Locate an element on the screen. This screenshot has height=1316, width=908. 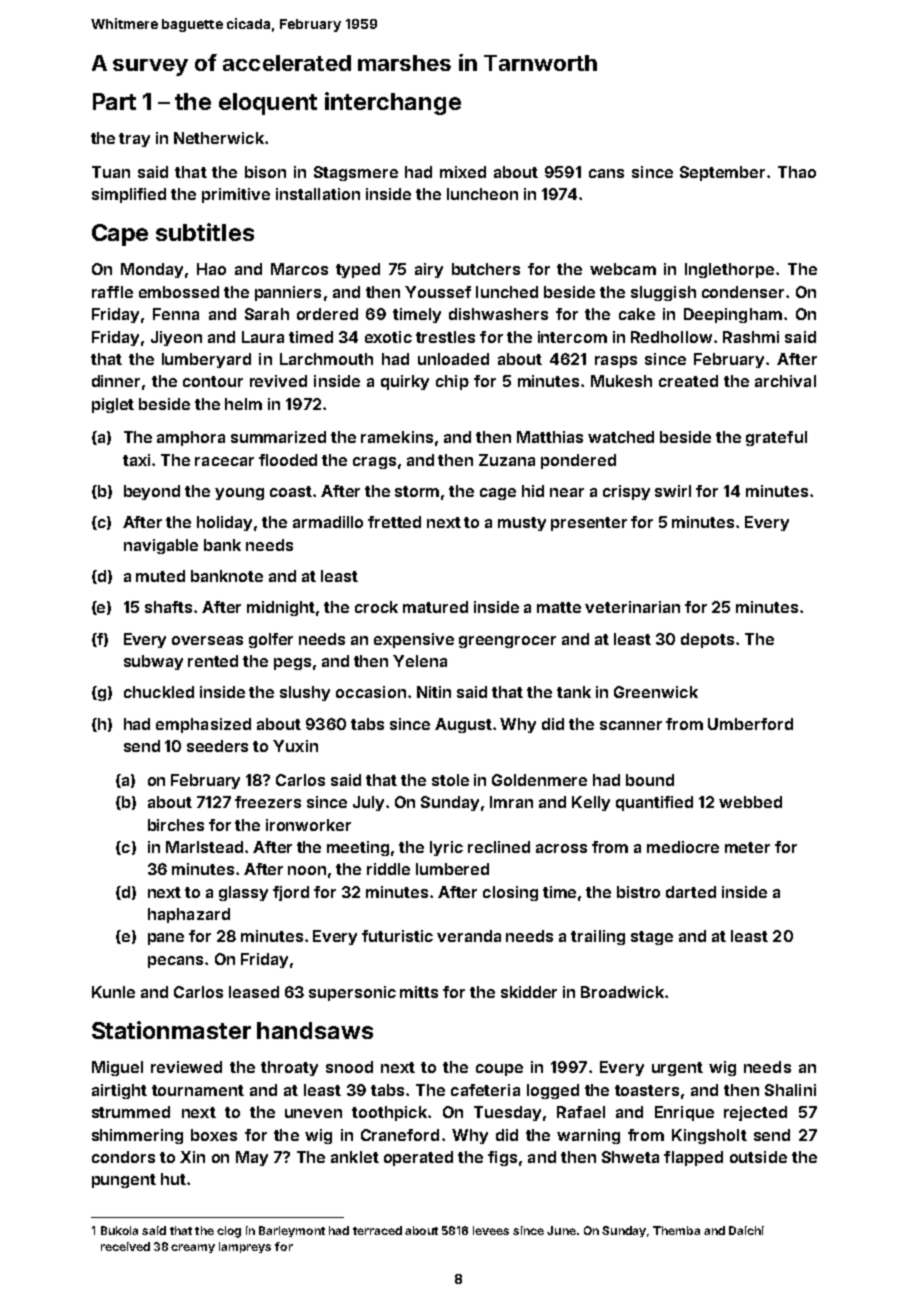
lampreys is located at coordinates (245, 1247).
